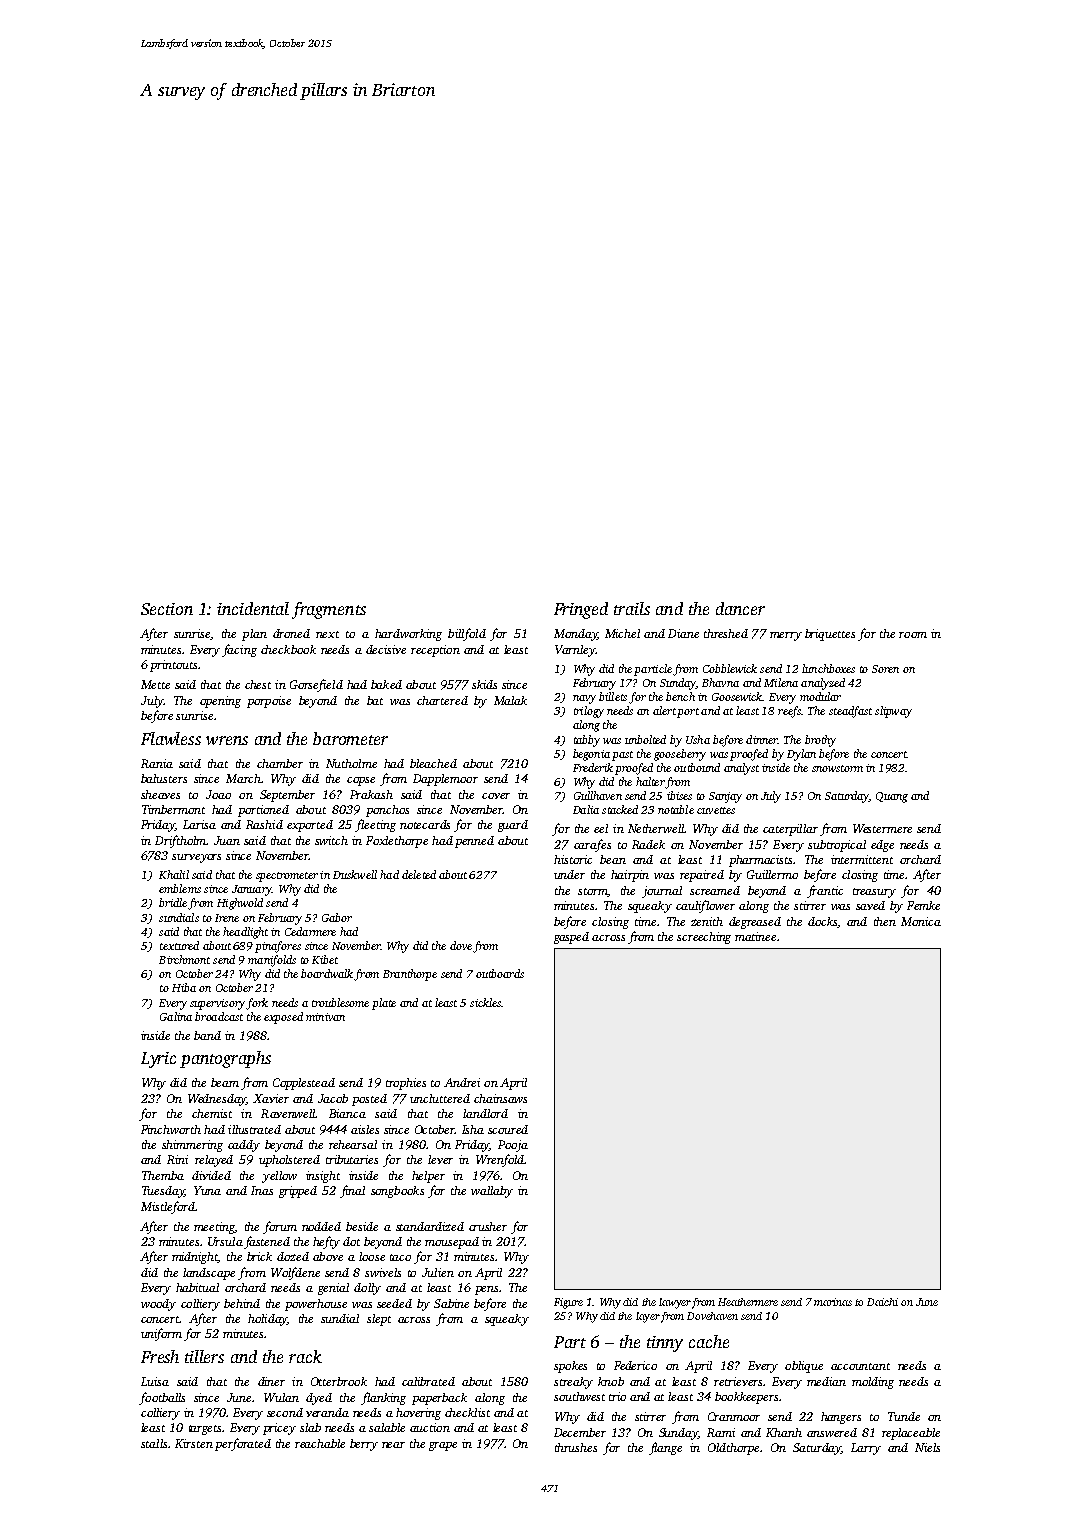 The height and width of the screenshot is (1531, 1082). Describe the element at coordinates (568, 1303) in the screenshot. I see `Figure` at that location.
